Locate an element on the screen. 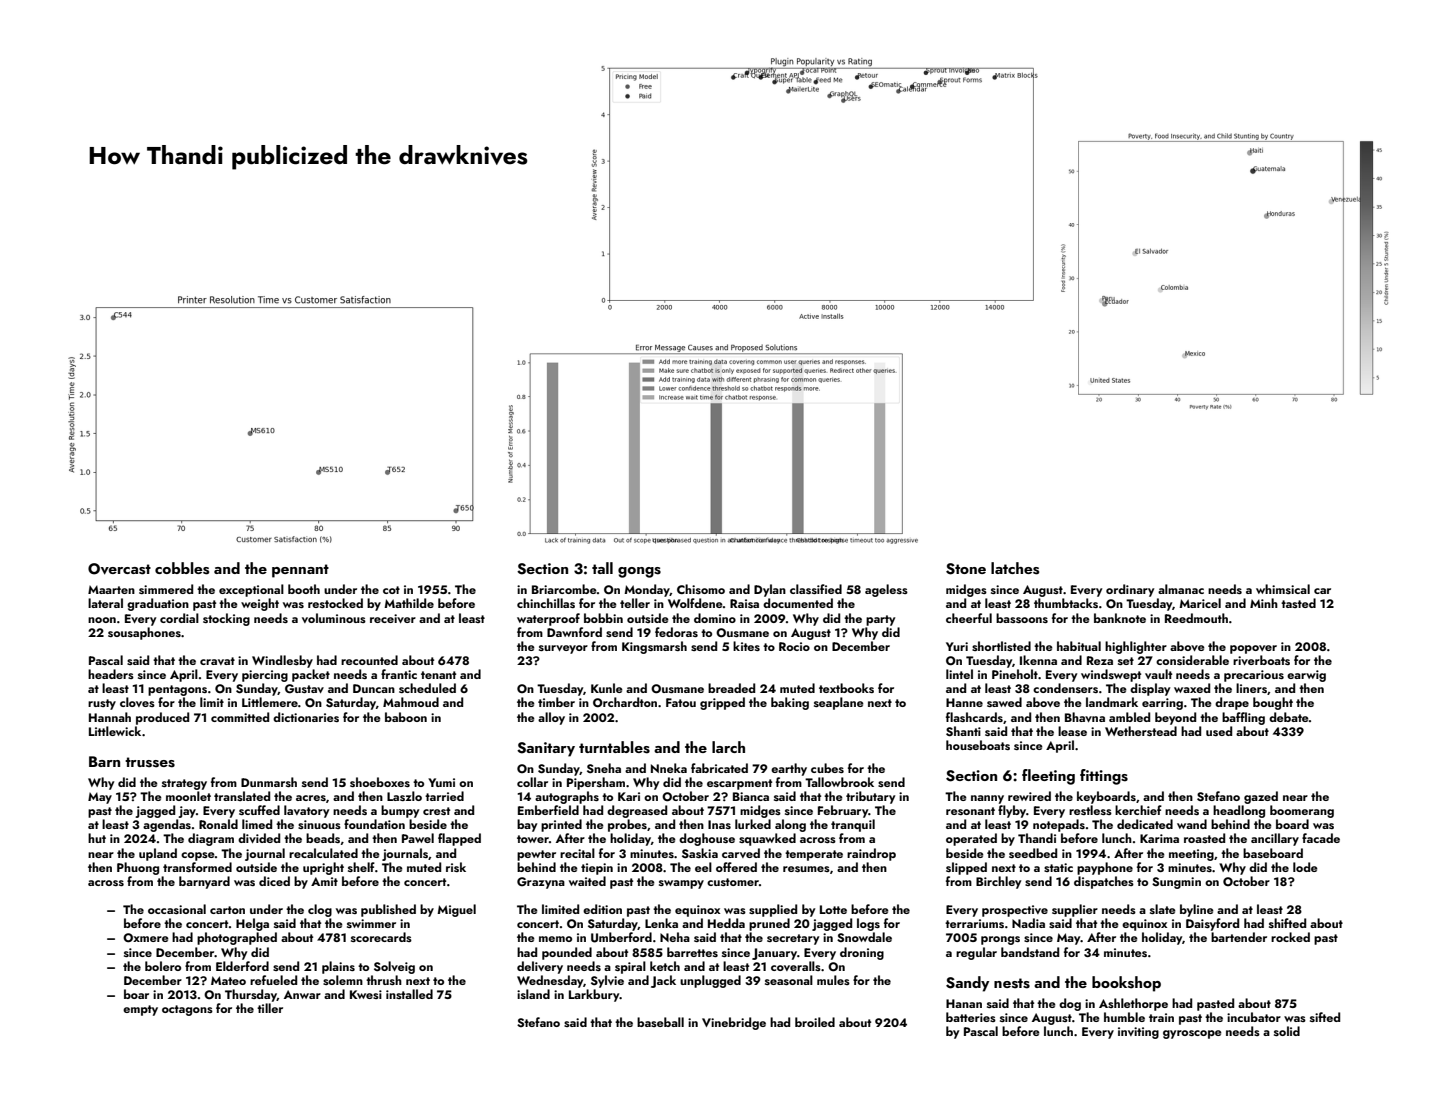 The height and width of the screenshot is (1106, 1431). diagram is located at coordinates (211, 839).
